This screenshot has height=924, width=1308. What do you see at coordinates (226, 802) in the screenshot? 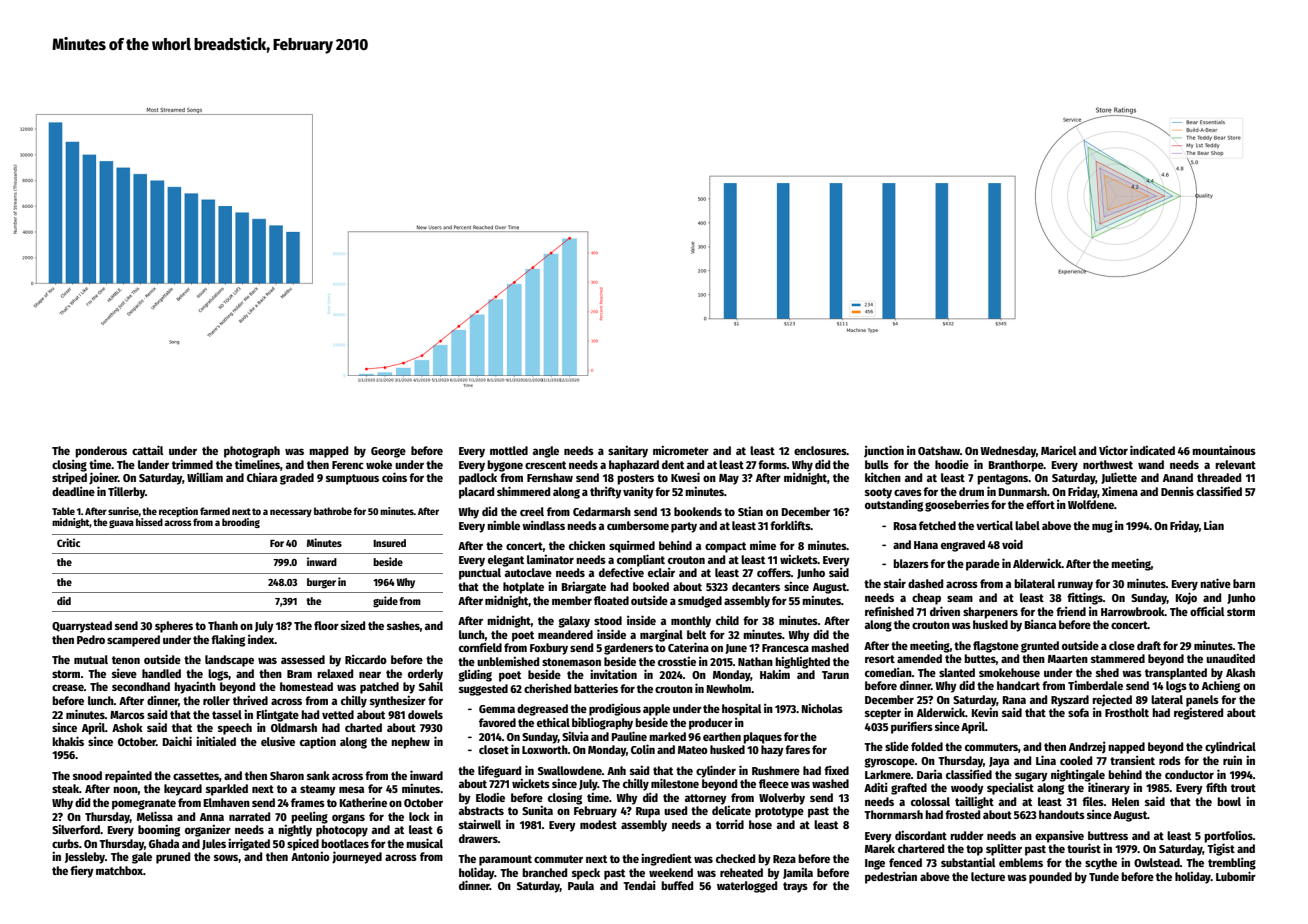
I see `Elmhaven` at bounding box center [226, 802].
